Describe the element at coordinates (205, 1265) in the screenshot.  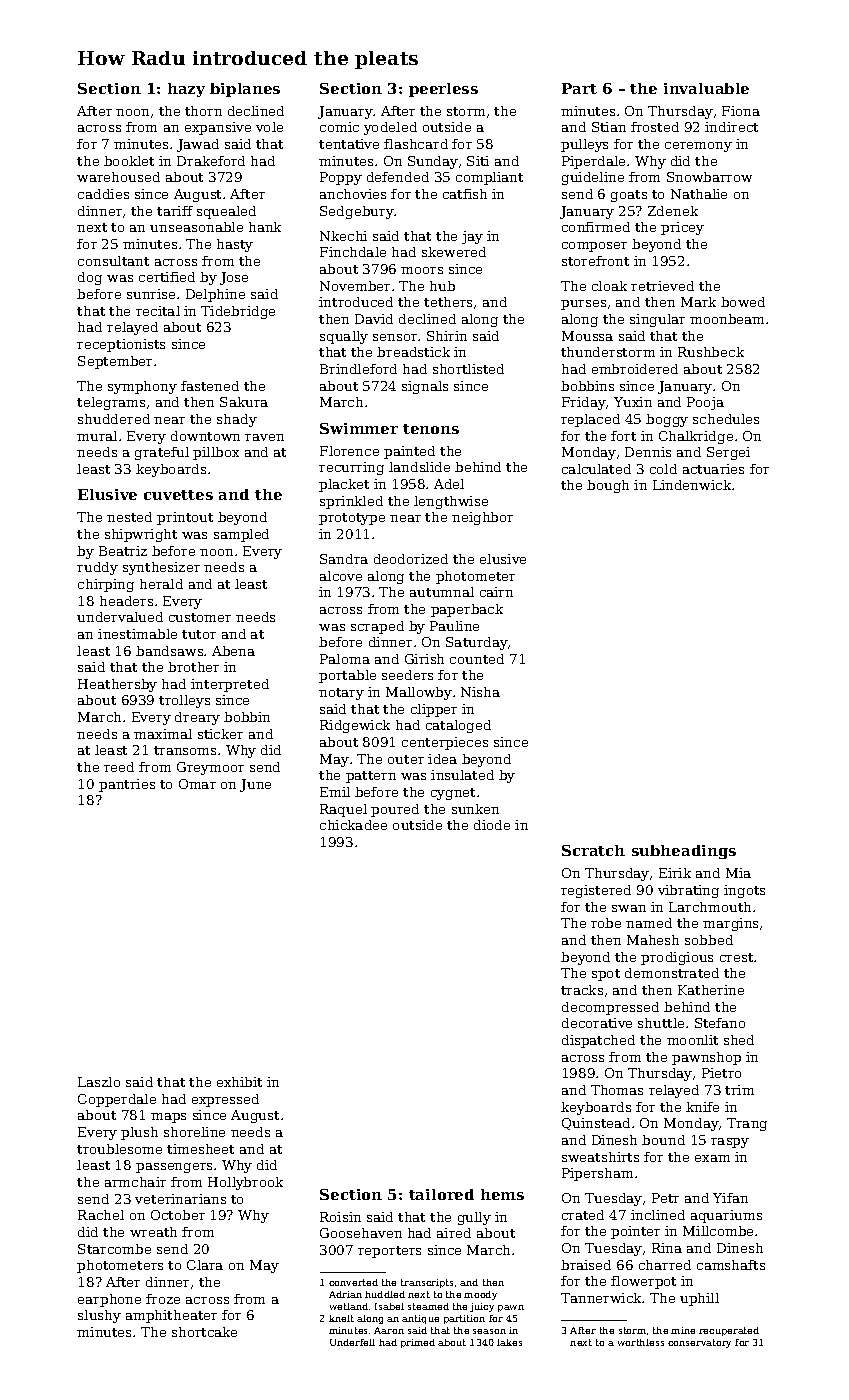
I see `Clara` at that location.
